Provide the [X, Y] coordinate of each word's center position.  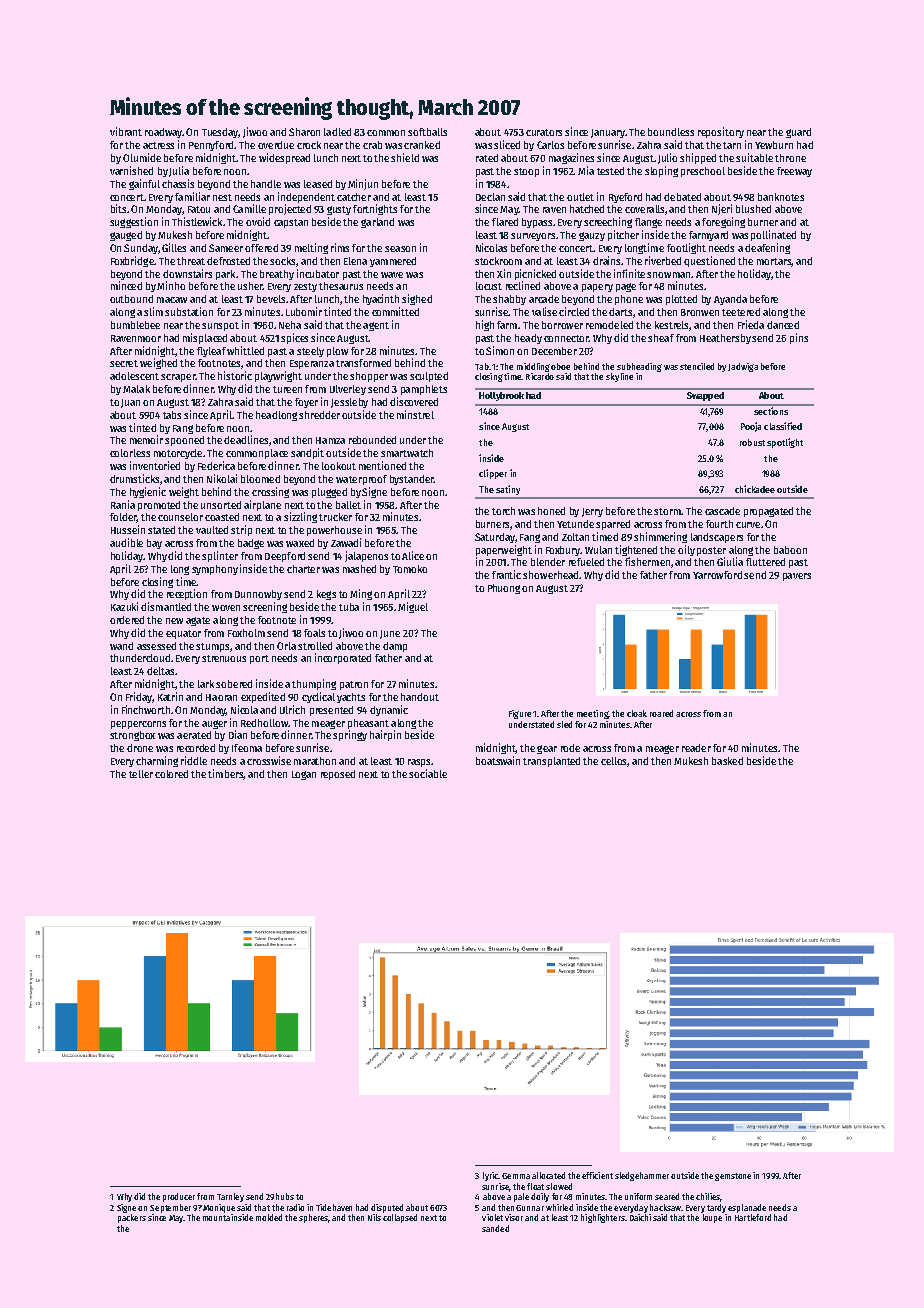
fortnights [375, 209]
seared [667, 1196]
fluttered [765, 562]
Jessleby [349, 403]
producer [179, 1197]
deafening [767, 248]
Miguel [413, 607]
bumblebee [135, 325]
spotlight [785, 443]
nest [222, 197]
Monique [219, 1208]
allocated [548, 1175]
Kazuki [124, 606]
